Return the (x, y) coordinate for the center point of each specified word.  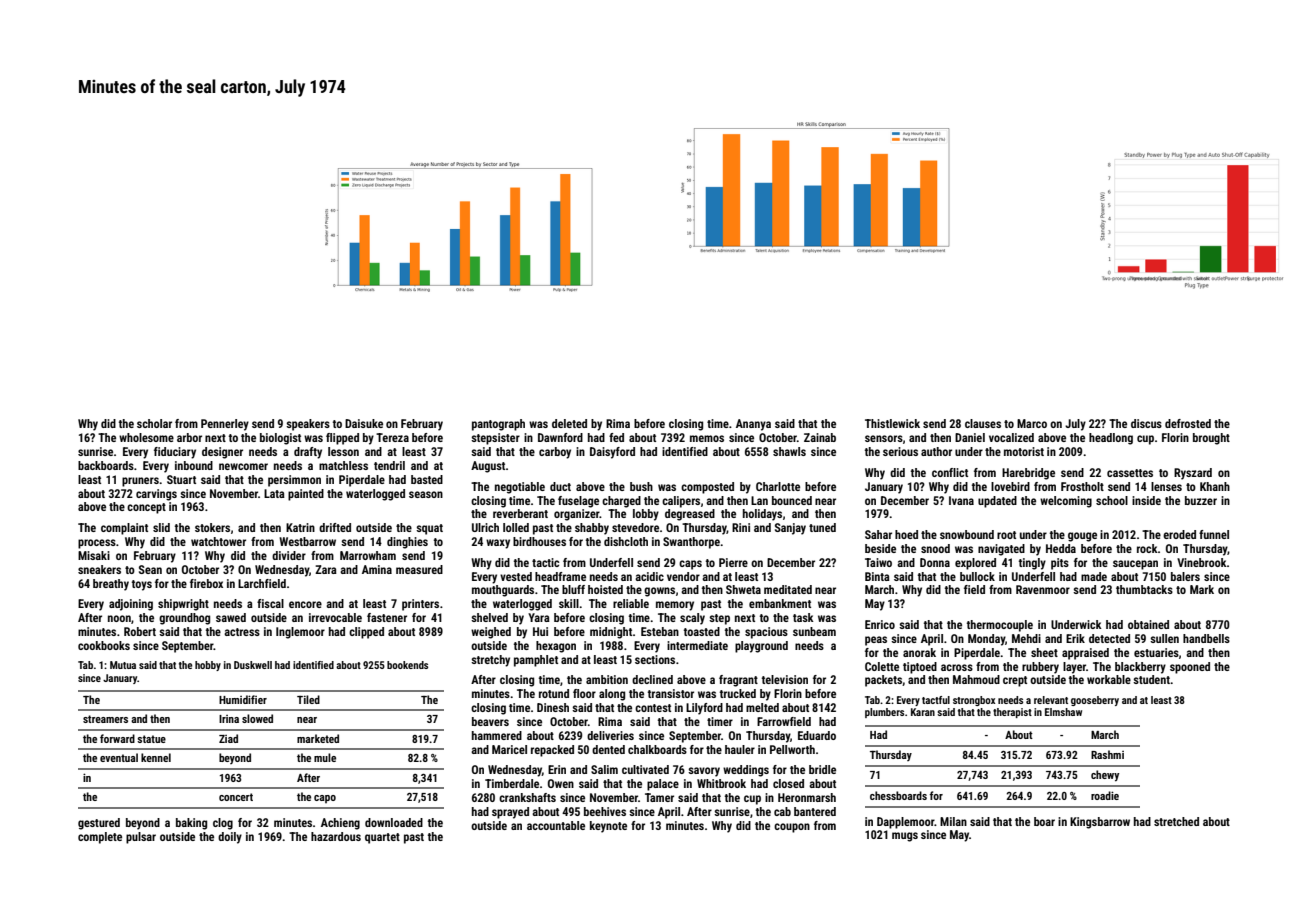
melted (762, 707)
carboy (555, 453)
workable (1109, 679)
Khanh (1215, 486)
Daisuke (364, 423)
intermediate (697, 645)
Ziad (228, 738)
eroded (1179, 534)
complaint (124, 529)
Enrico (880, 624)
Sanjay (790, 529)
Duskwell (253, 665)
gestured (99, 824)
